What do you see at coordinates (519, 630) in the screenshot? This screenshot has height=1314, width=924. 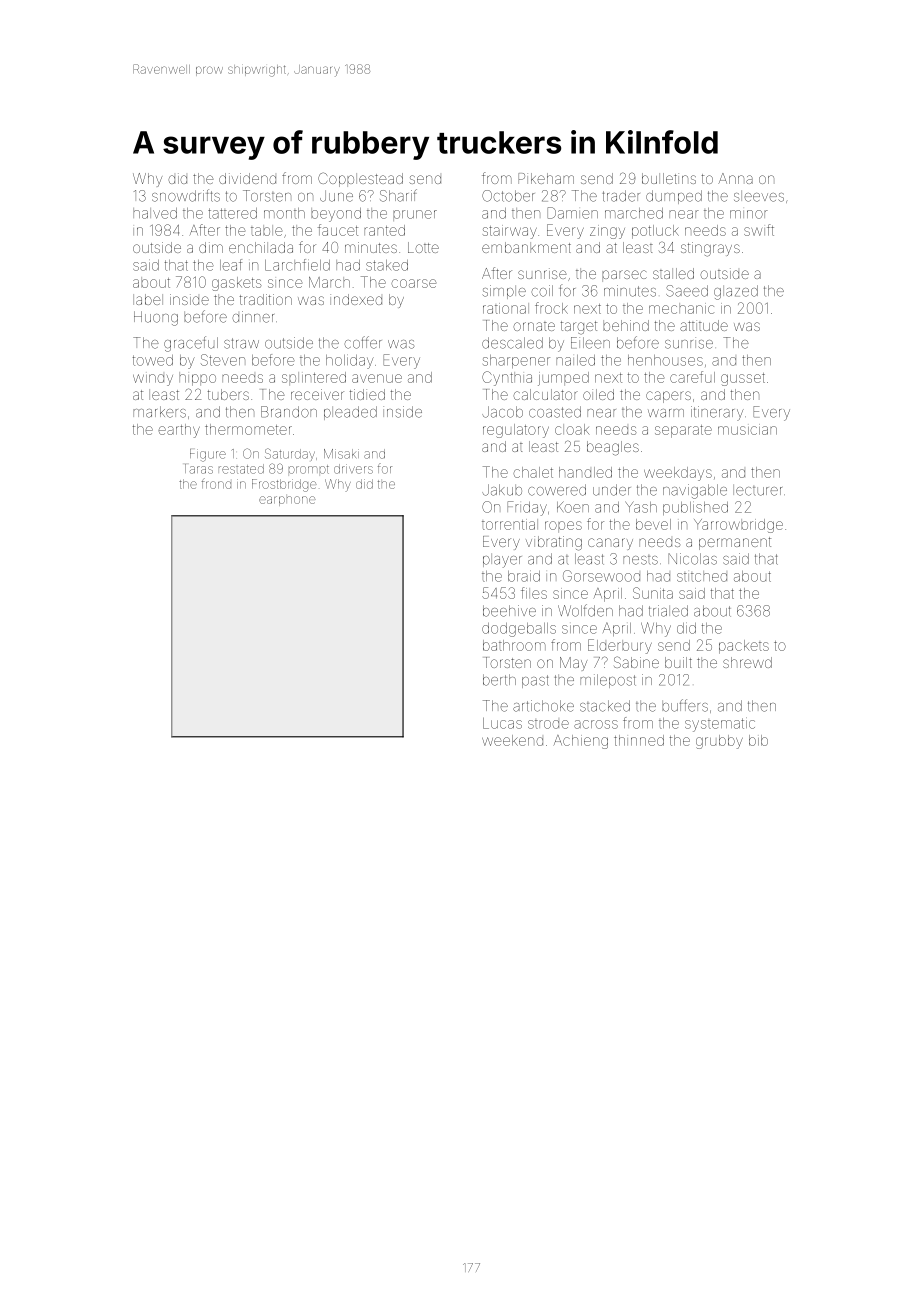 I see `dodgeballs` at bounding box center [519, 630].
